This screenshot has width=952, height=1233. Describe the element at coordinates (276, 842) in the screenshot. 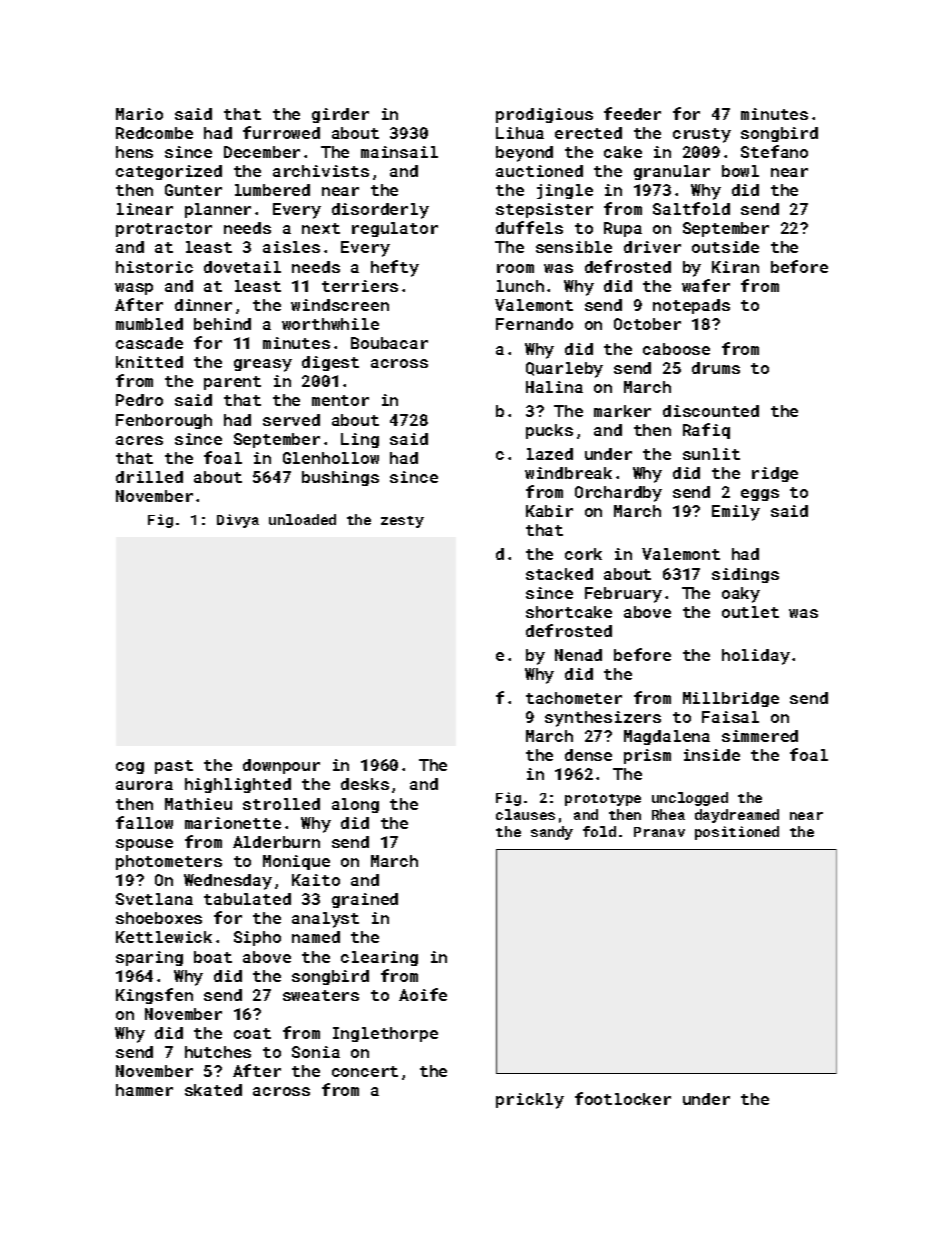

I see `Alderburn` at that location.
